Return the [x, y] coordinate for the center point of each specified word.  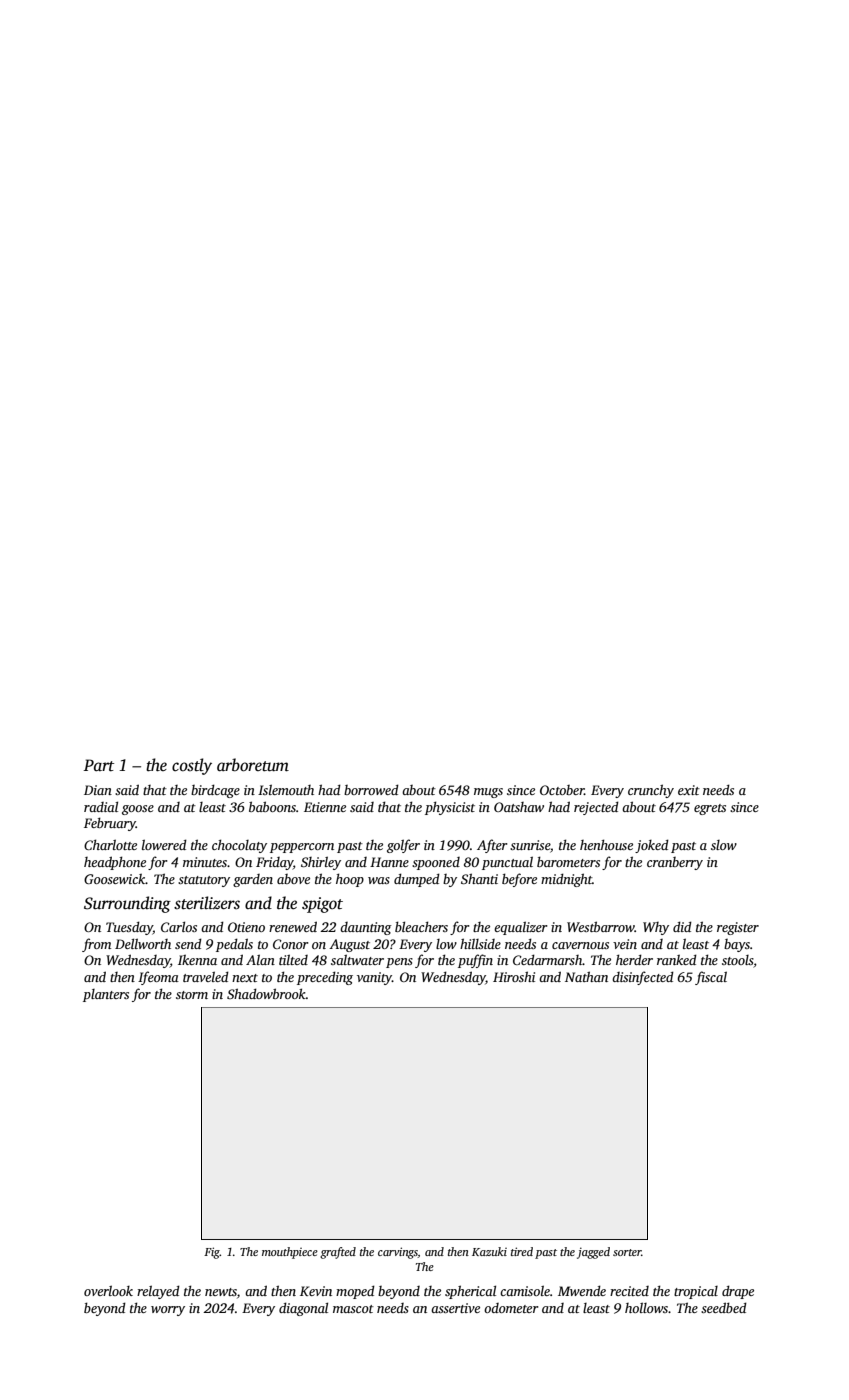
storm [192, 995]
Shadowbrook [266, 993]
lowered [164, 844]
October [562, 790]
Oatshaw [519, 807]
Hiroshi [514, 976]
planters [106, 995]
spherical [470, 1292]
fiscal [711, 978]
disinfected [643, 978]
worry [168, 1311]
